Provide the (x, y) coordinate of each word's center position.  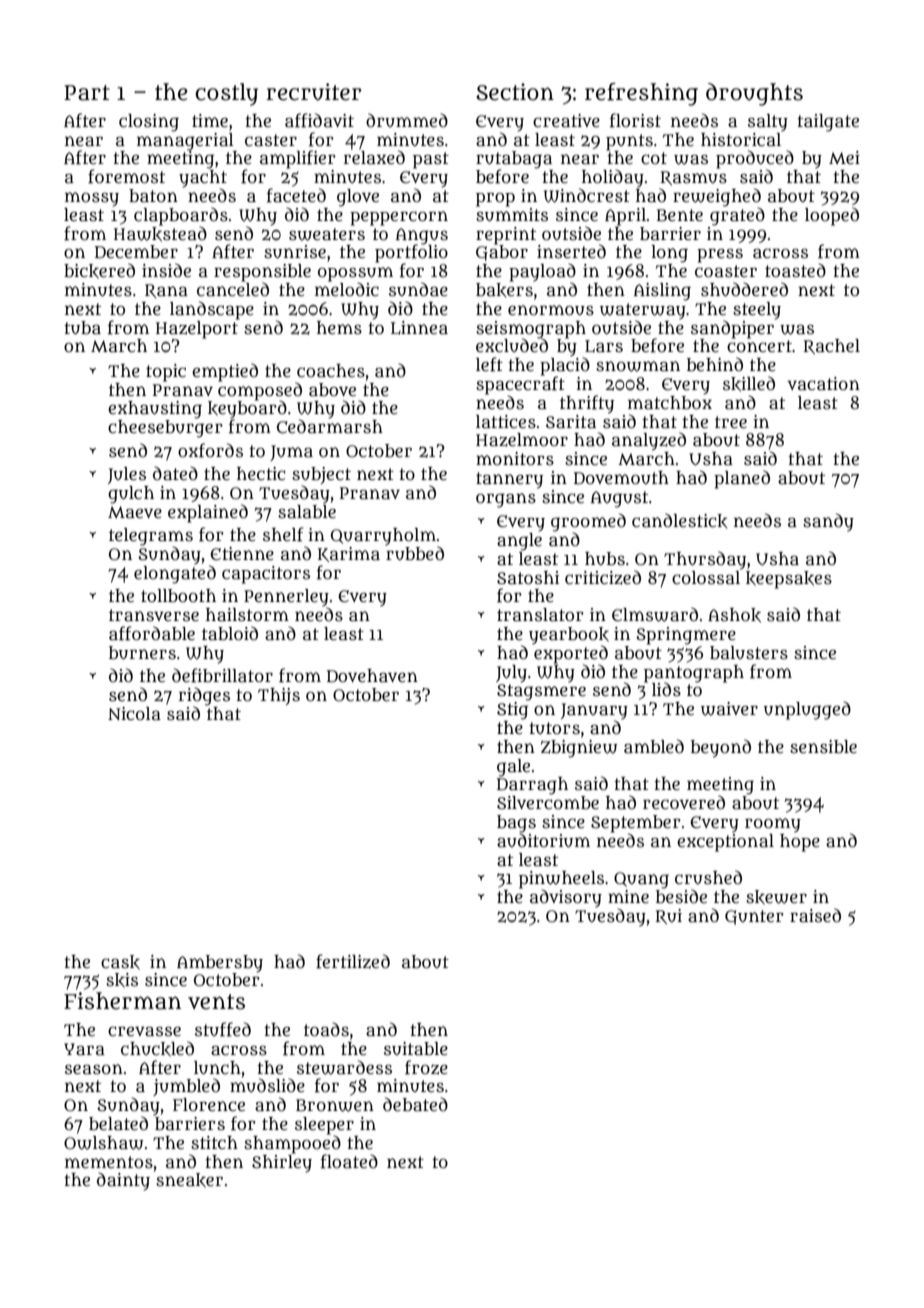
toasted (795, 270)
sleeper (324, 1126)
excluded (512, 345)
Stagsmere (541, 692)
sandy (828, 522)
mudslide (267, 1085)
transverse (154, 615)
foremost (126, 176)
